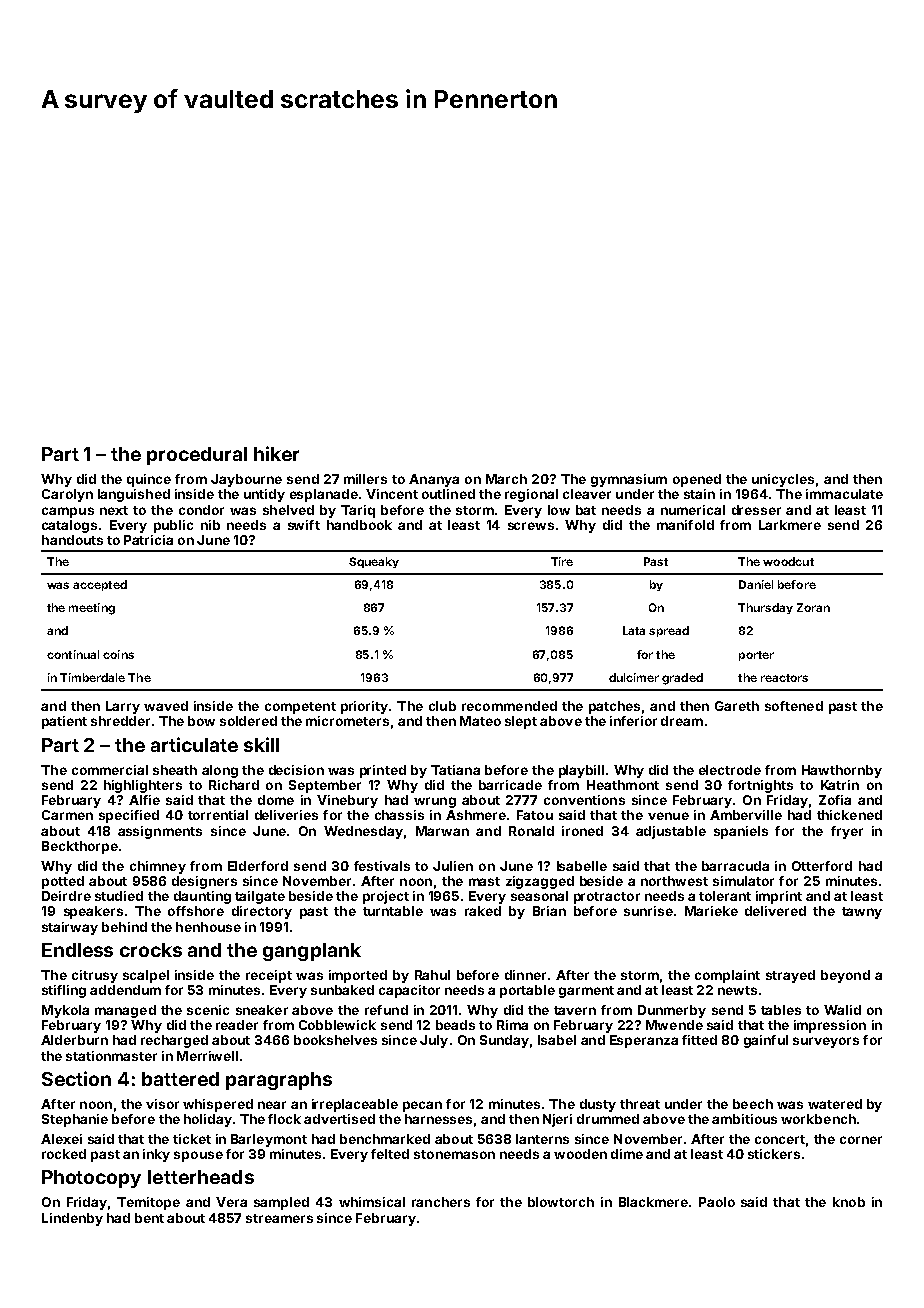 The width and height of the document is (924, 1308). Describe the element at coordinates (849, 1202) in the document. I see `knob` at that location.
